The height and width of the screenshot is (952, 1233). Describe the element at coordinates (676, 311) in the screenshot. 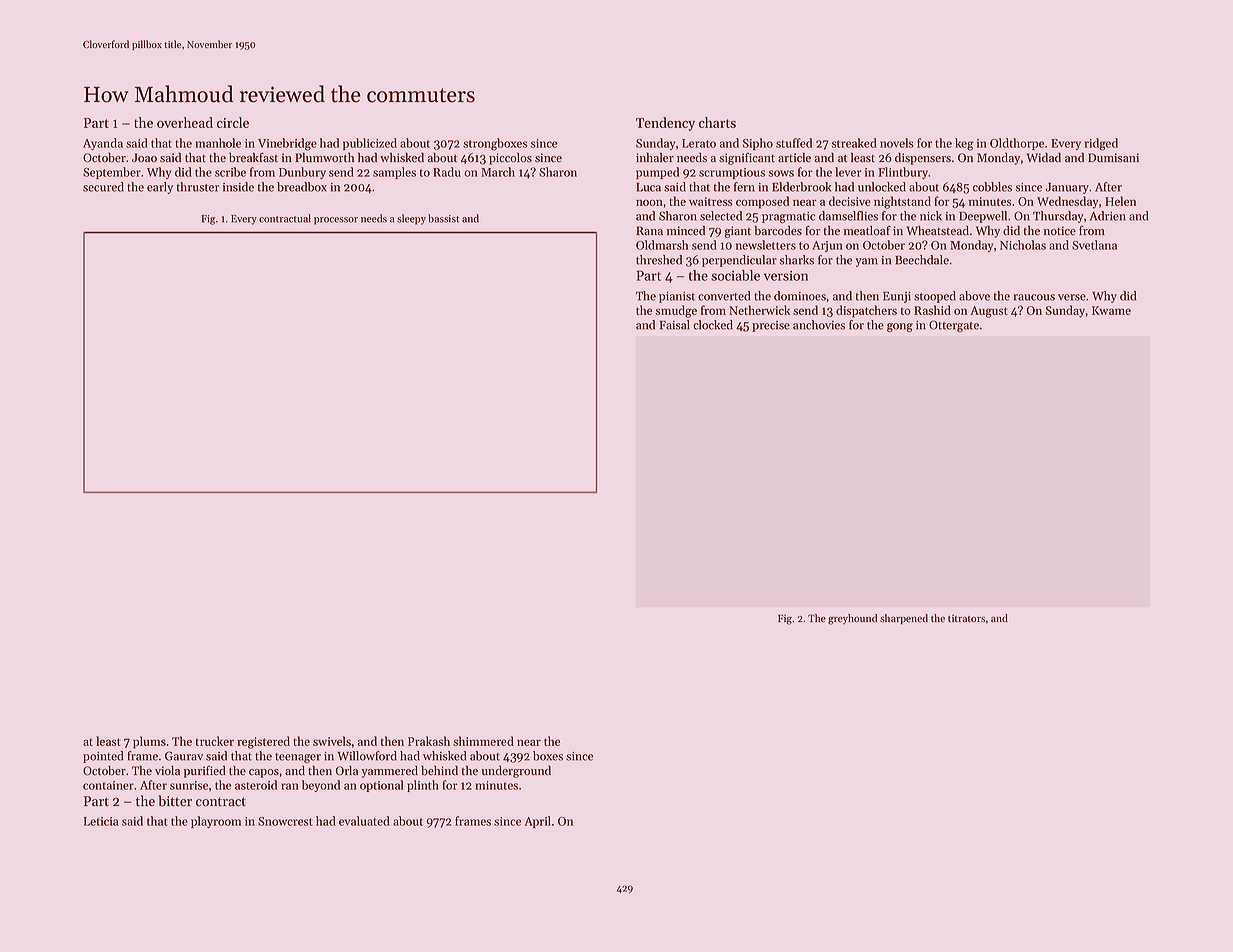

I see `smudge` at that location.
